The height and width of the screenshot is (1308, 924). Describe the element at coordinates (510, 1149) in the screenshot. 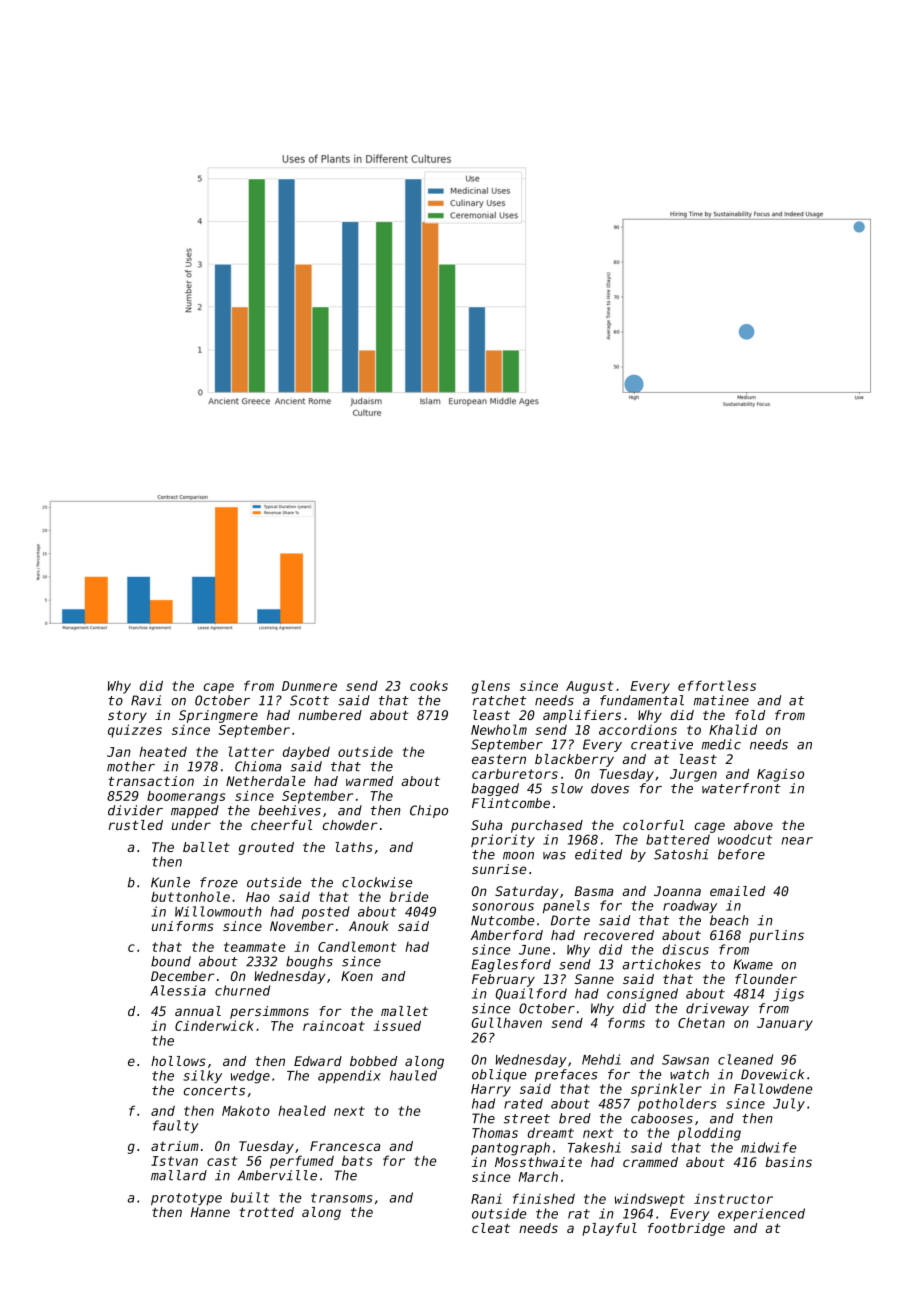

I see `pantograph` at that location.
